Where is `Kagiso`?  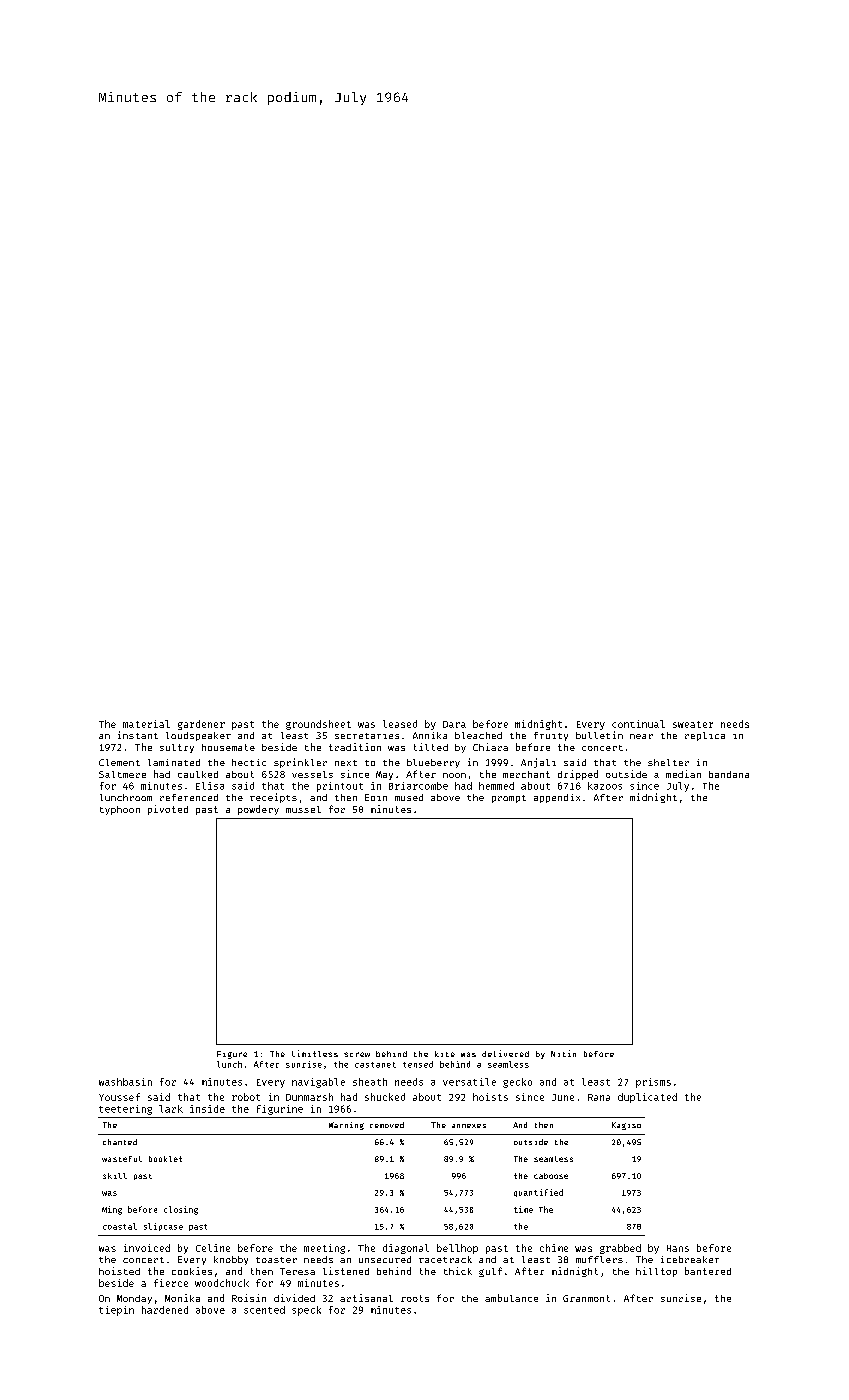 Kagiso is located at coordinates (626, 1126).
